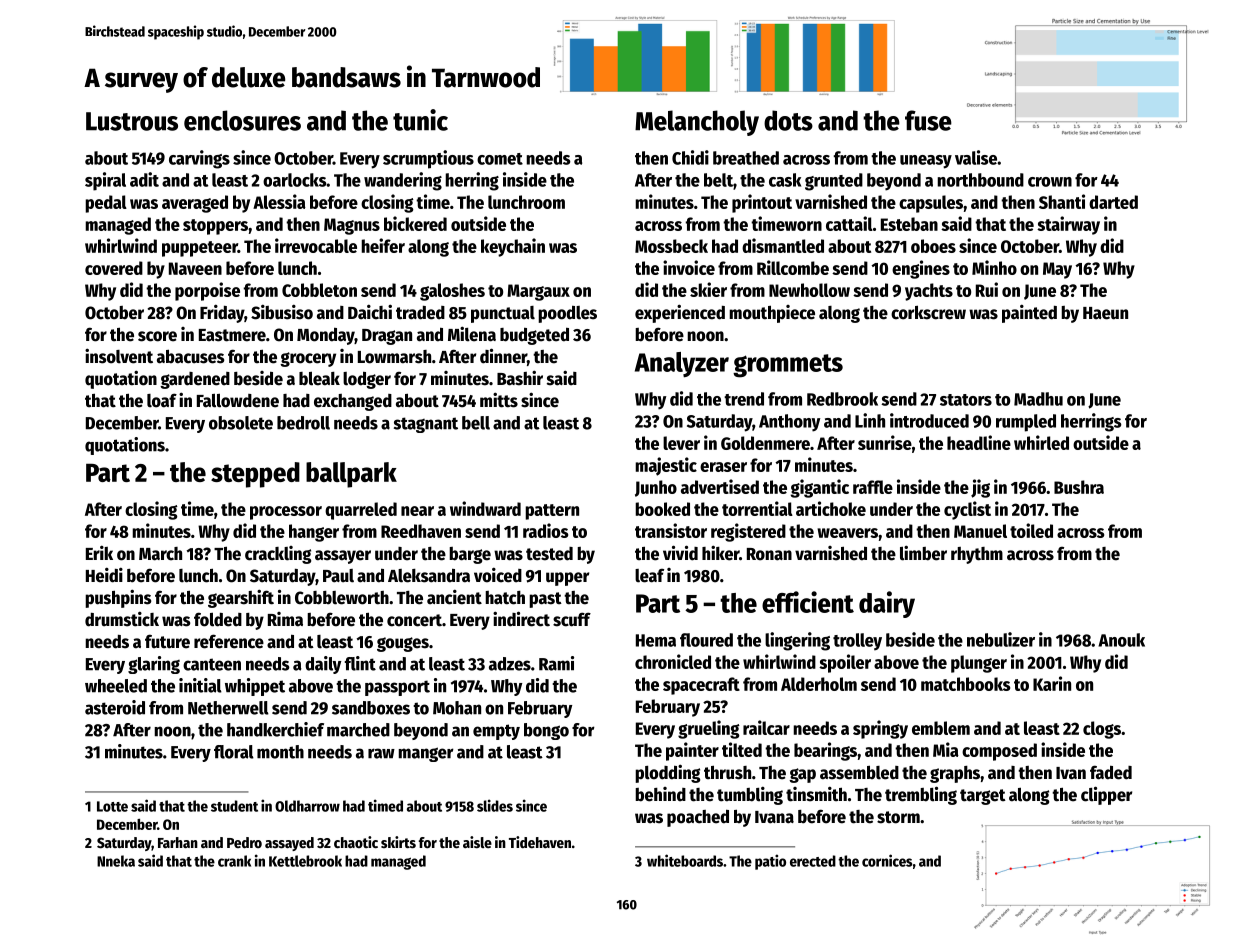 This screenshot has height=952, width=1233. I want to click on Lustrous, so click(132, 121).
